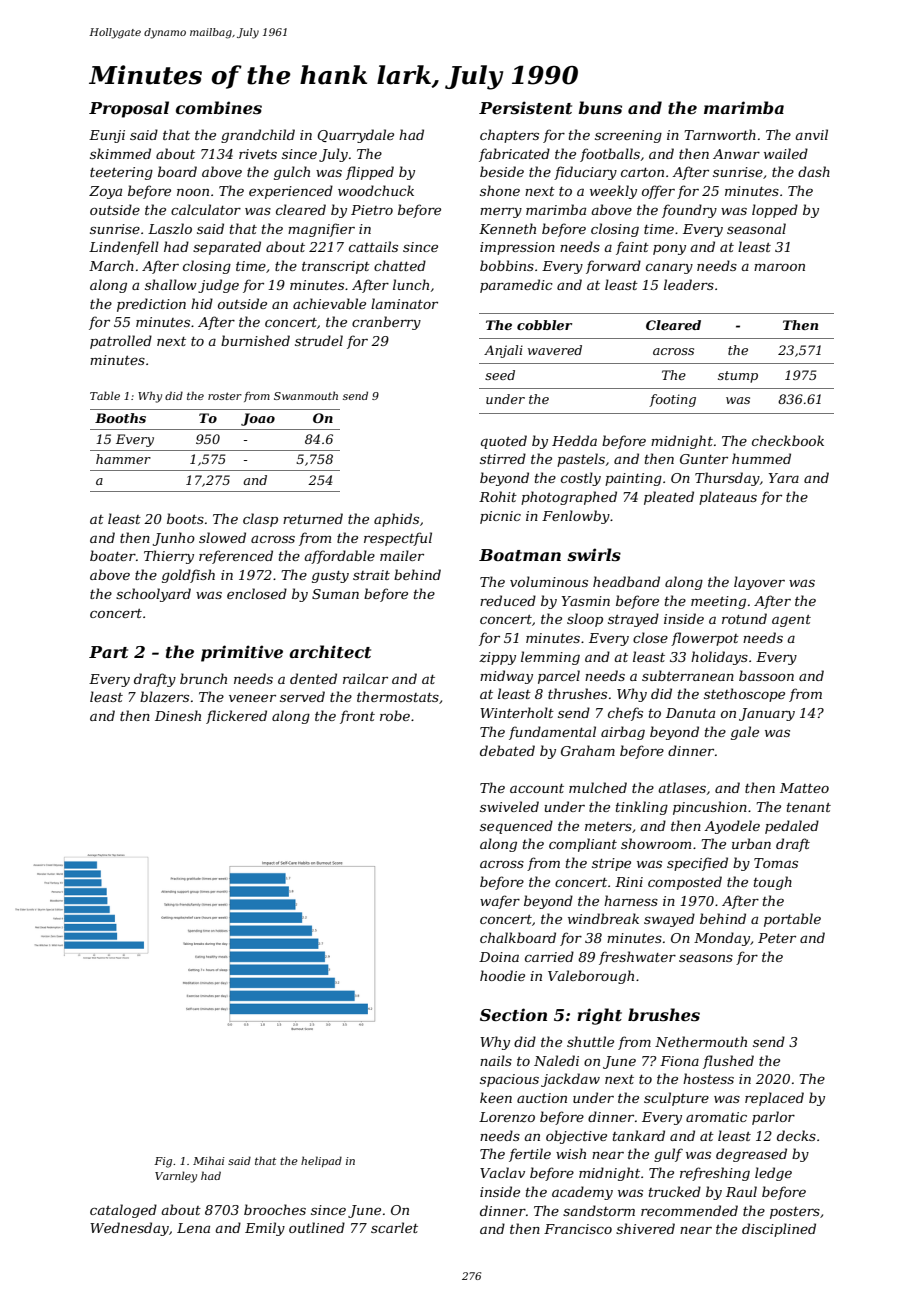 This page has height=1308, width=924. What do you see at coordinates (516, 286) in the page?
I see `paramedic` at bounding box center [516, 286].
